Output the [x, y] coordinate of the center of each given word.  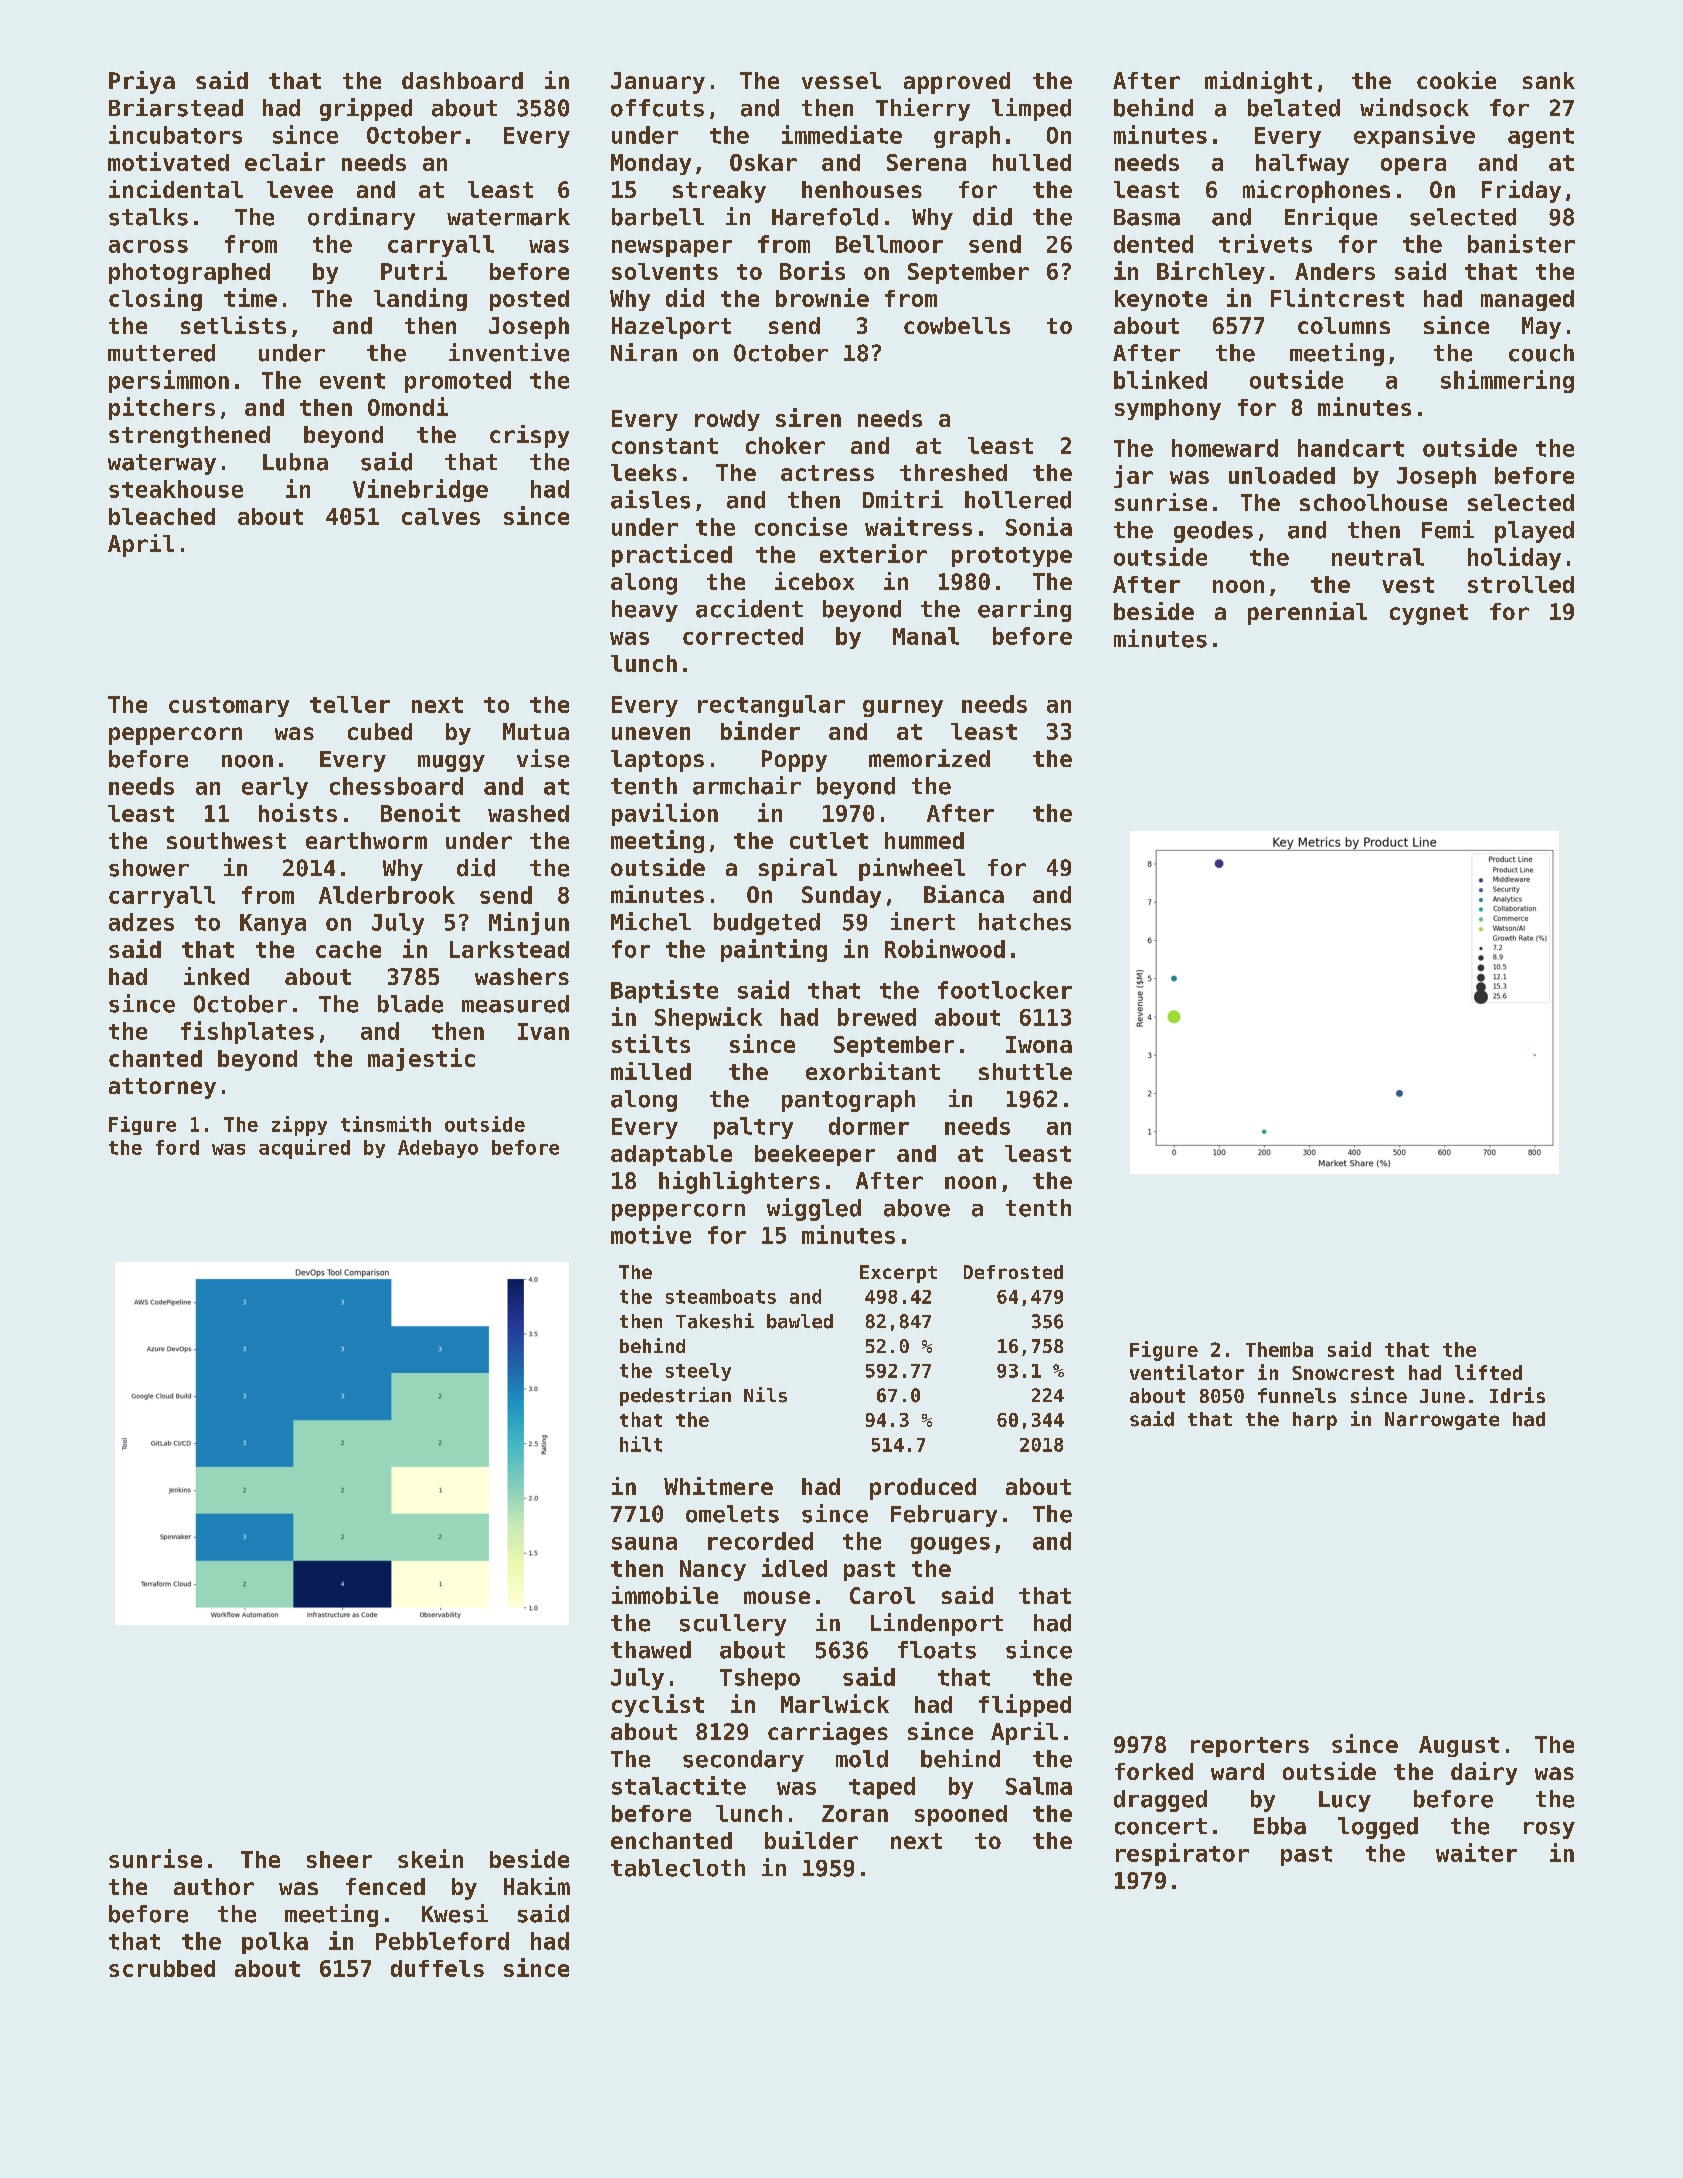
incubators [175, 134]
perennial [1307, 613]
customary [229, 707]
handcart [1351, 448]
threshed [953, 472]
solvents [665, 271]
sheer [339, 1859]
